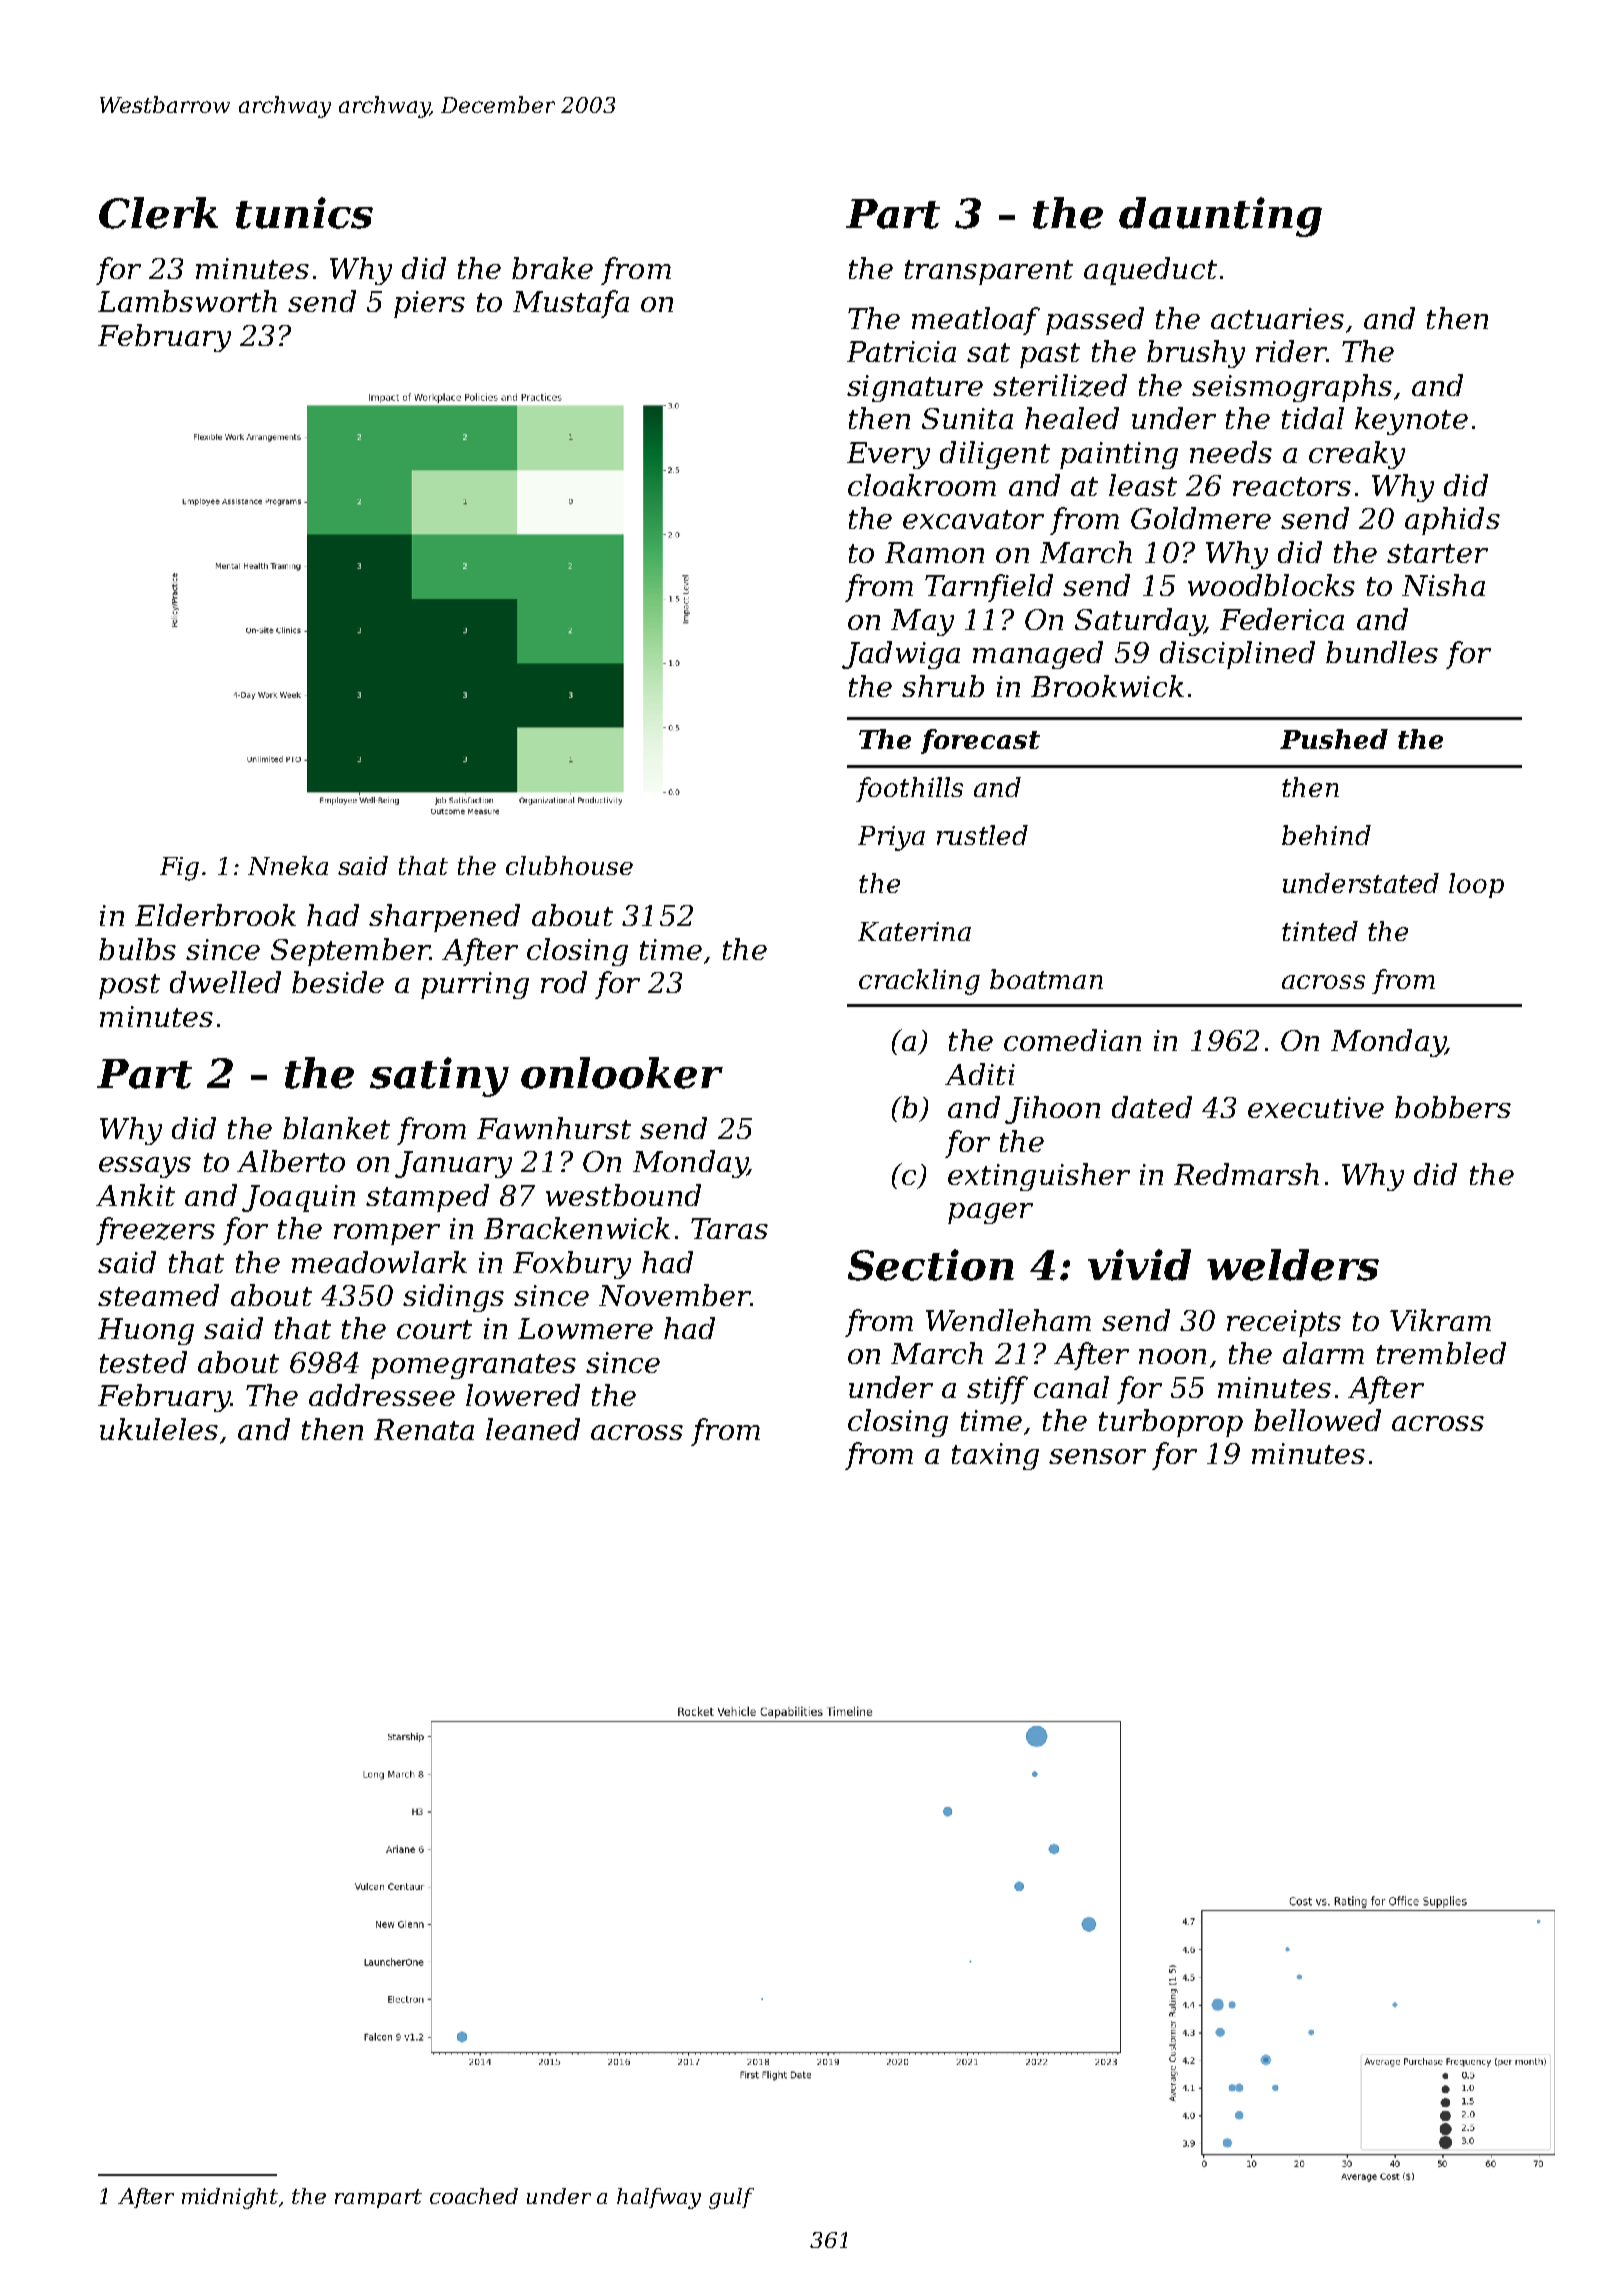 This screenshot has height=2292, width=1620. Describe the element at coordinates (1220, 217) in the screenshot. I see `daunting` at that location.
